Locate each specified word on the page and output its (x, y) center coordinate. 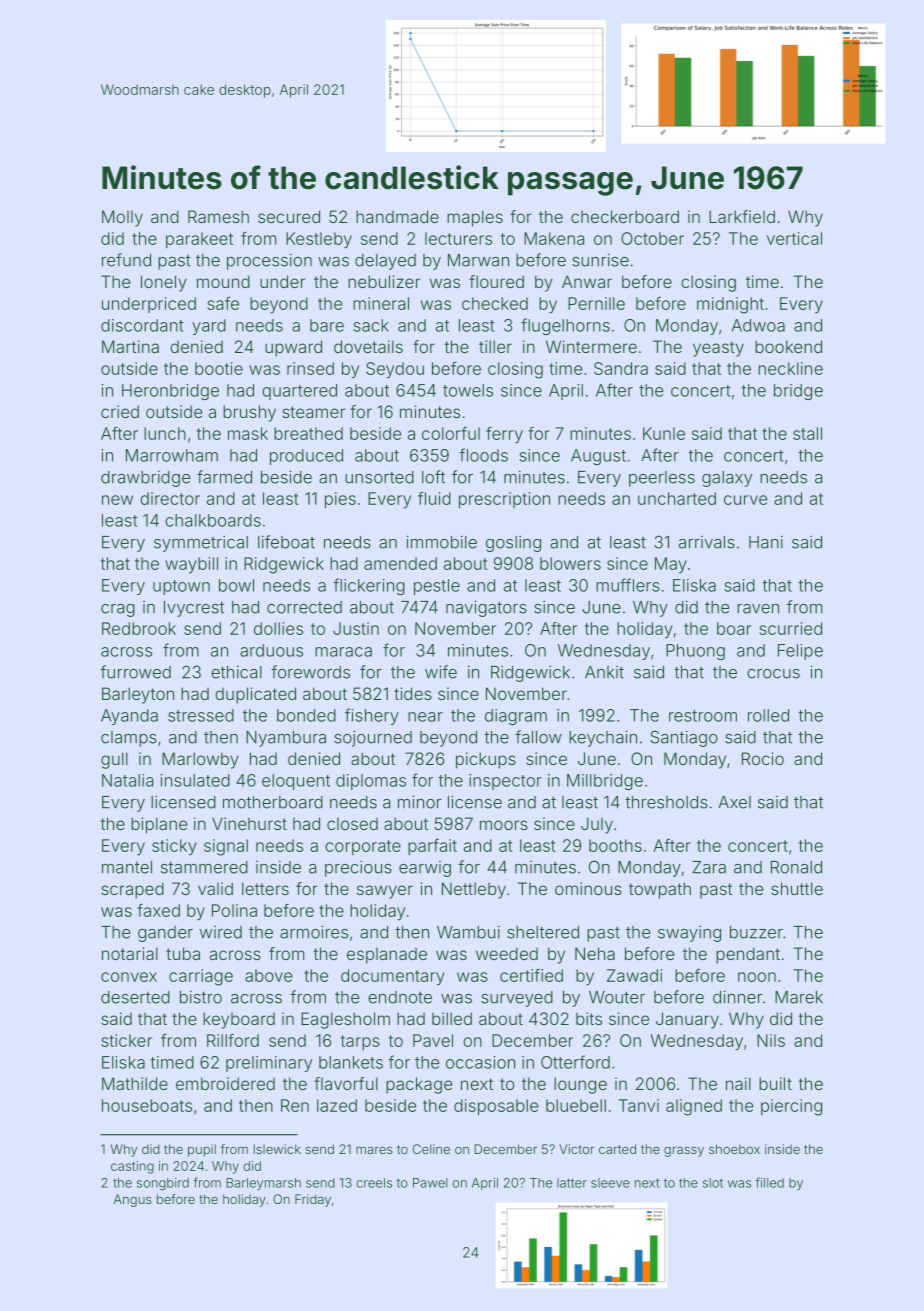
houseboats (147, 1105)
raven (758, 609)
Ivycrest (194, 609)
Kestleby (319, 240)
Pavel (433, 1040)
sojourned (373, 738)
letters (265, 888)
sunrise (600, 260)
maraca (343, 652)
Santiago (684, 738)
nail (738, 1083)
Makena (554, 238)
